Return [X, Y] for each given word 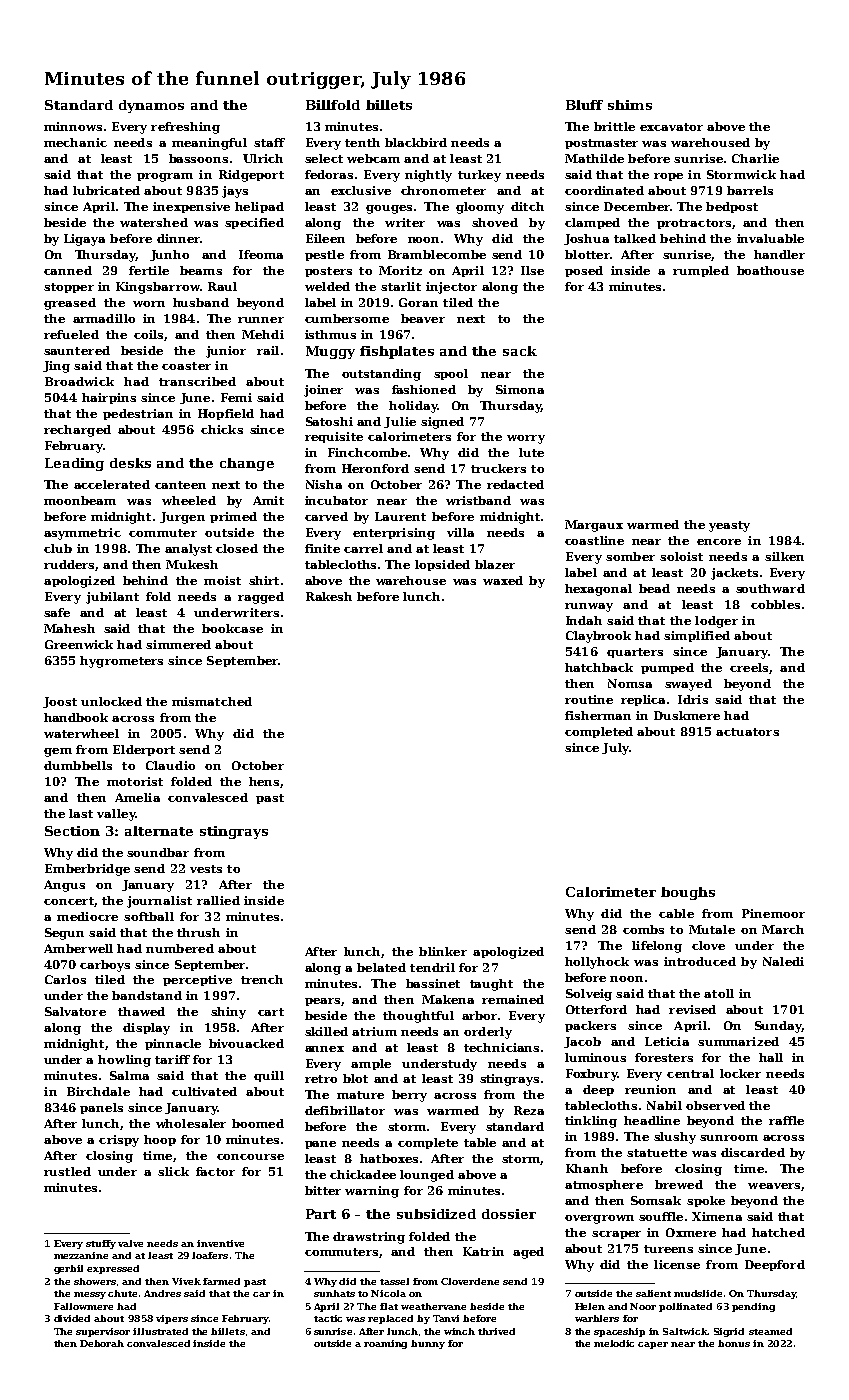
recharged [77, 431]
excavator [671, 127]
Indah [584, 620]
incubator [336, 500]
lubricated [106, 190]
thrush [198, 932]
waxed [503, 580]
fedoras [329, 174]
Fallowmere [83, 1306]
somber [630, 556]
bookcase [232, 628]
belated [381, 967]
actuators [747, 732]
